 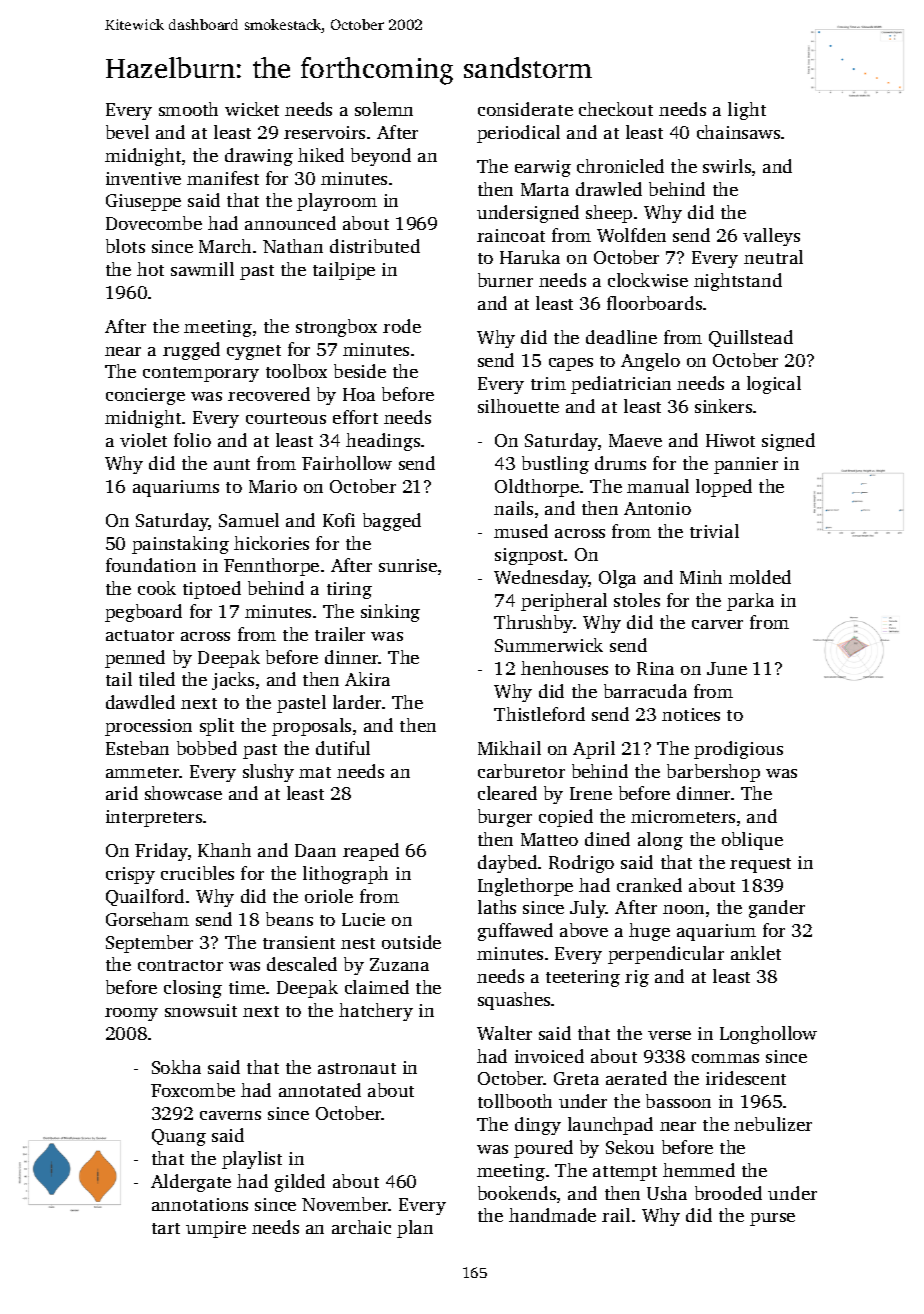 What do you see at coordinates (230, 1115) in the page?
I see `caverns` at bounding box center [230, 1115].
